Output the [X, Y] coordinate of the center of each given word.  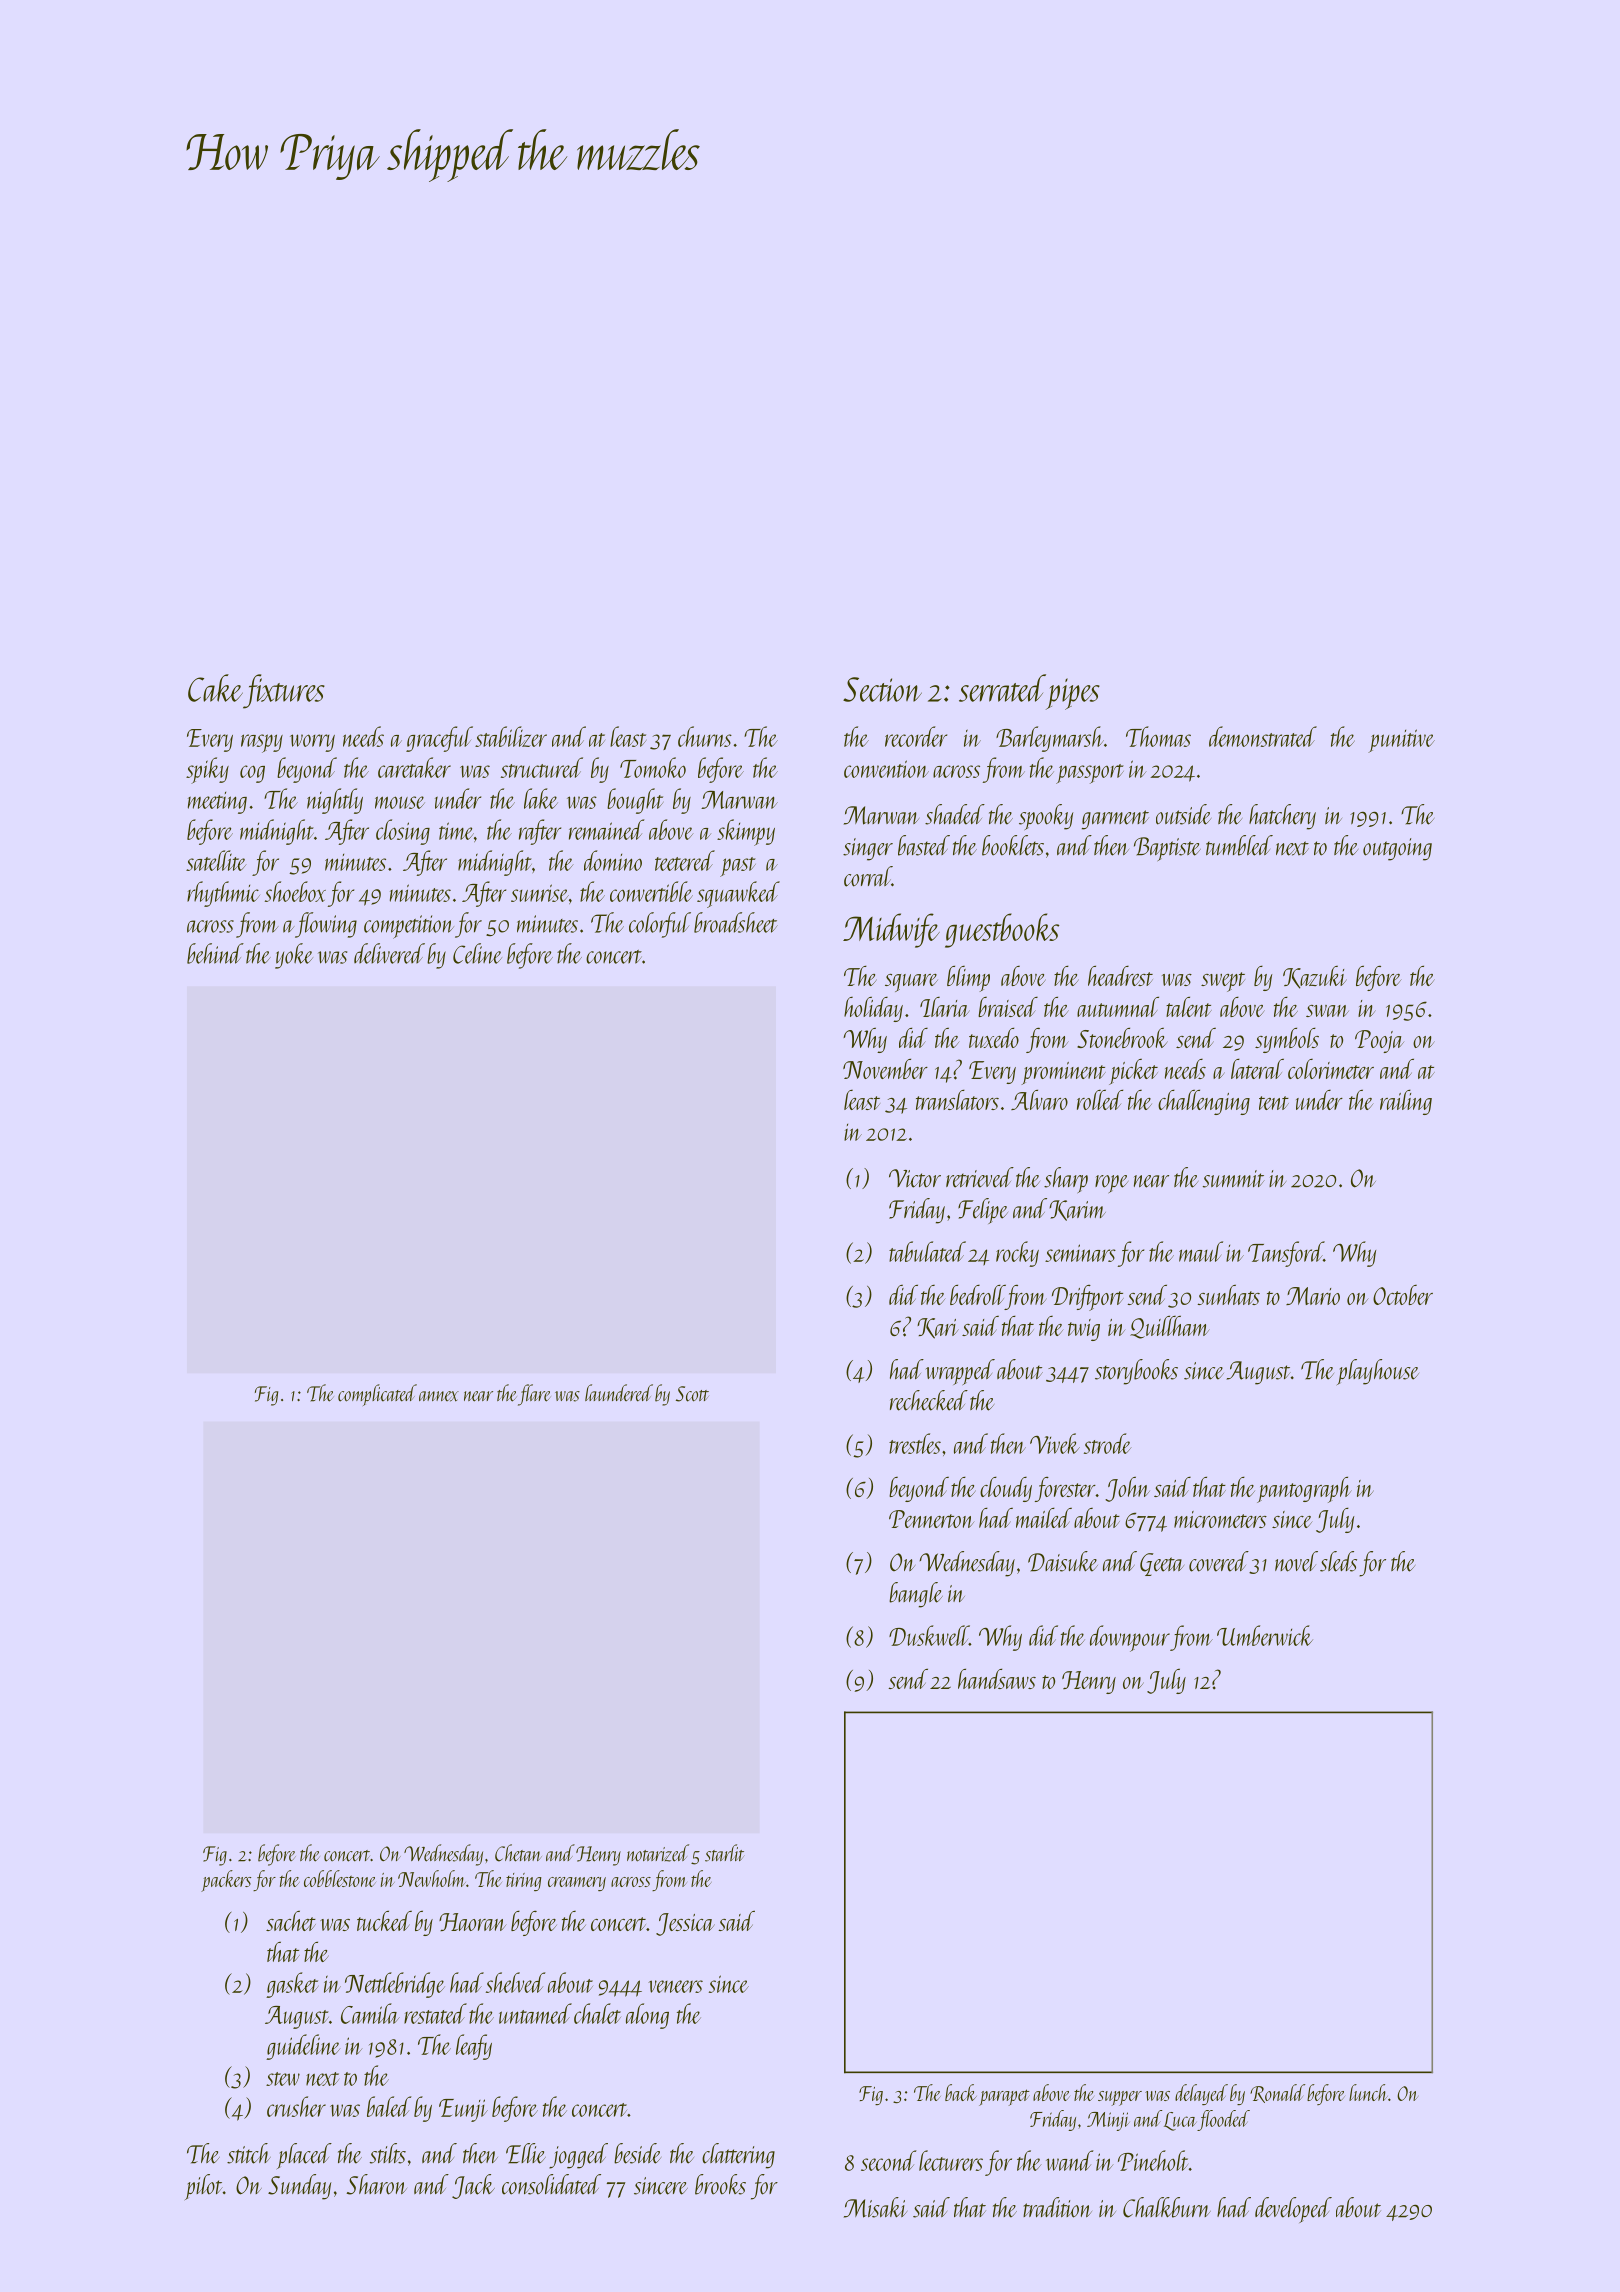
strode [1107, 1443]
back [961, 2092]
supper [1120, 2098]
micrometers [1220, 1519]
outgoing [1397, 849]
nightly [335, 801]
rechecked [929, 1400]
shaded [955, 814]
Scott [692, 1394]
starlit [724, 1853]
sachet [291, 1921]
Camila [370, 2013]
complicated [377, 1395]
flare [534, 1395]
